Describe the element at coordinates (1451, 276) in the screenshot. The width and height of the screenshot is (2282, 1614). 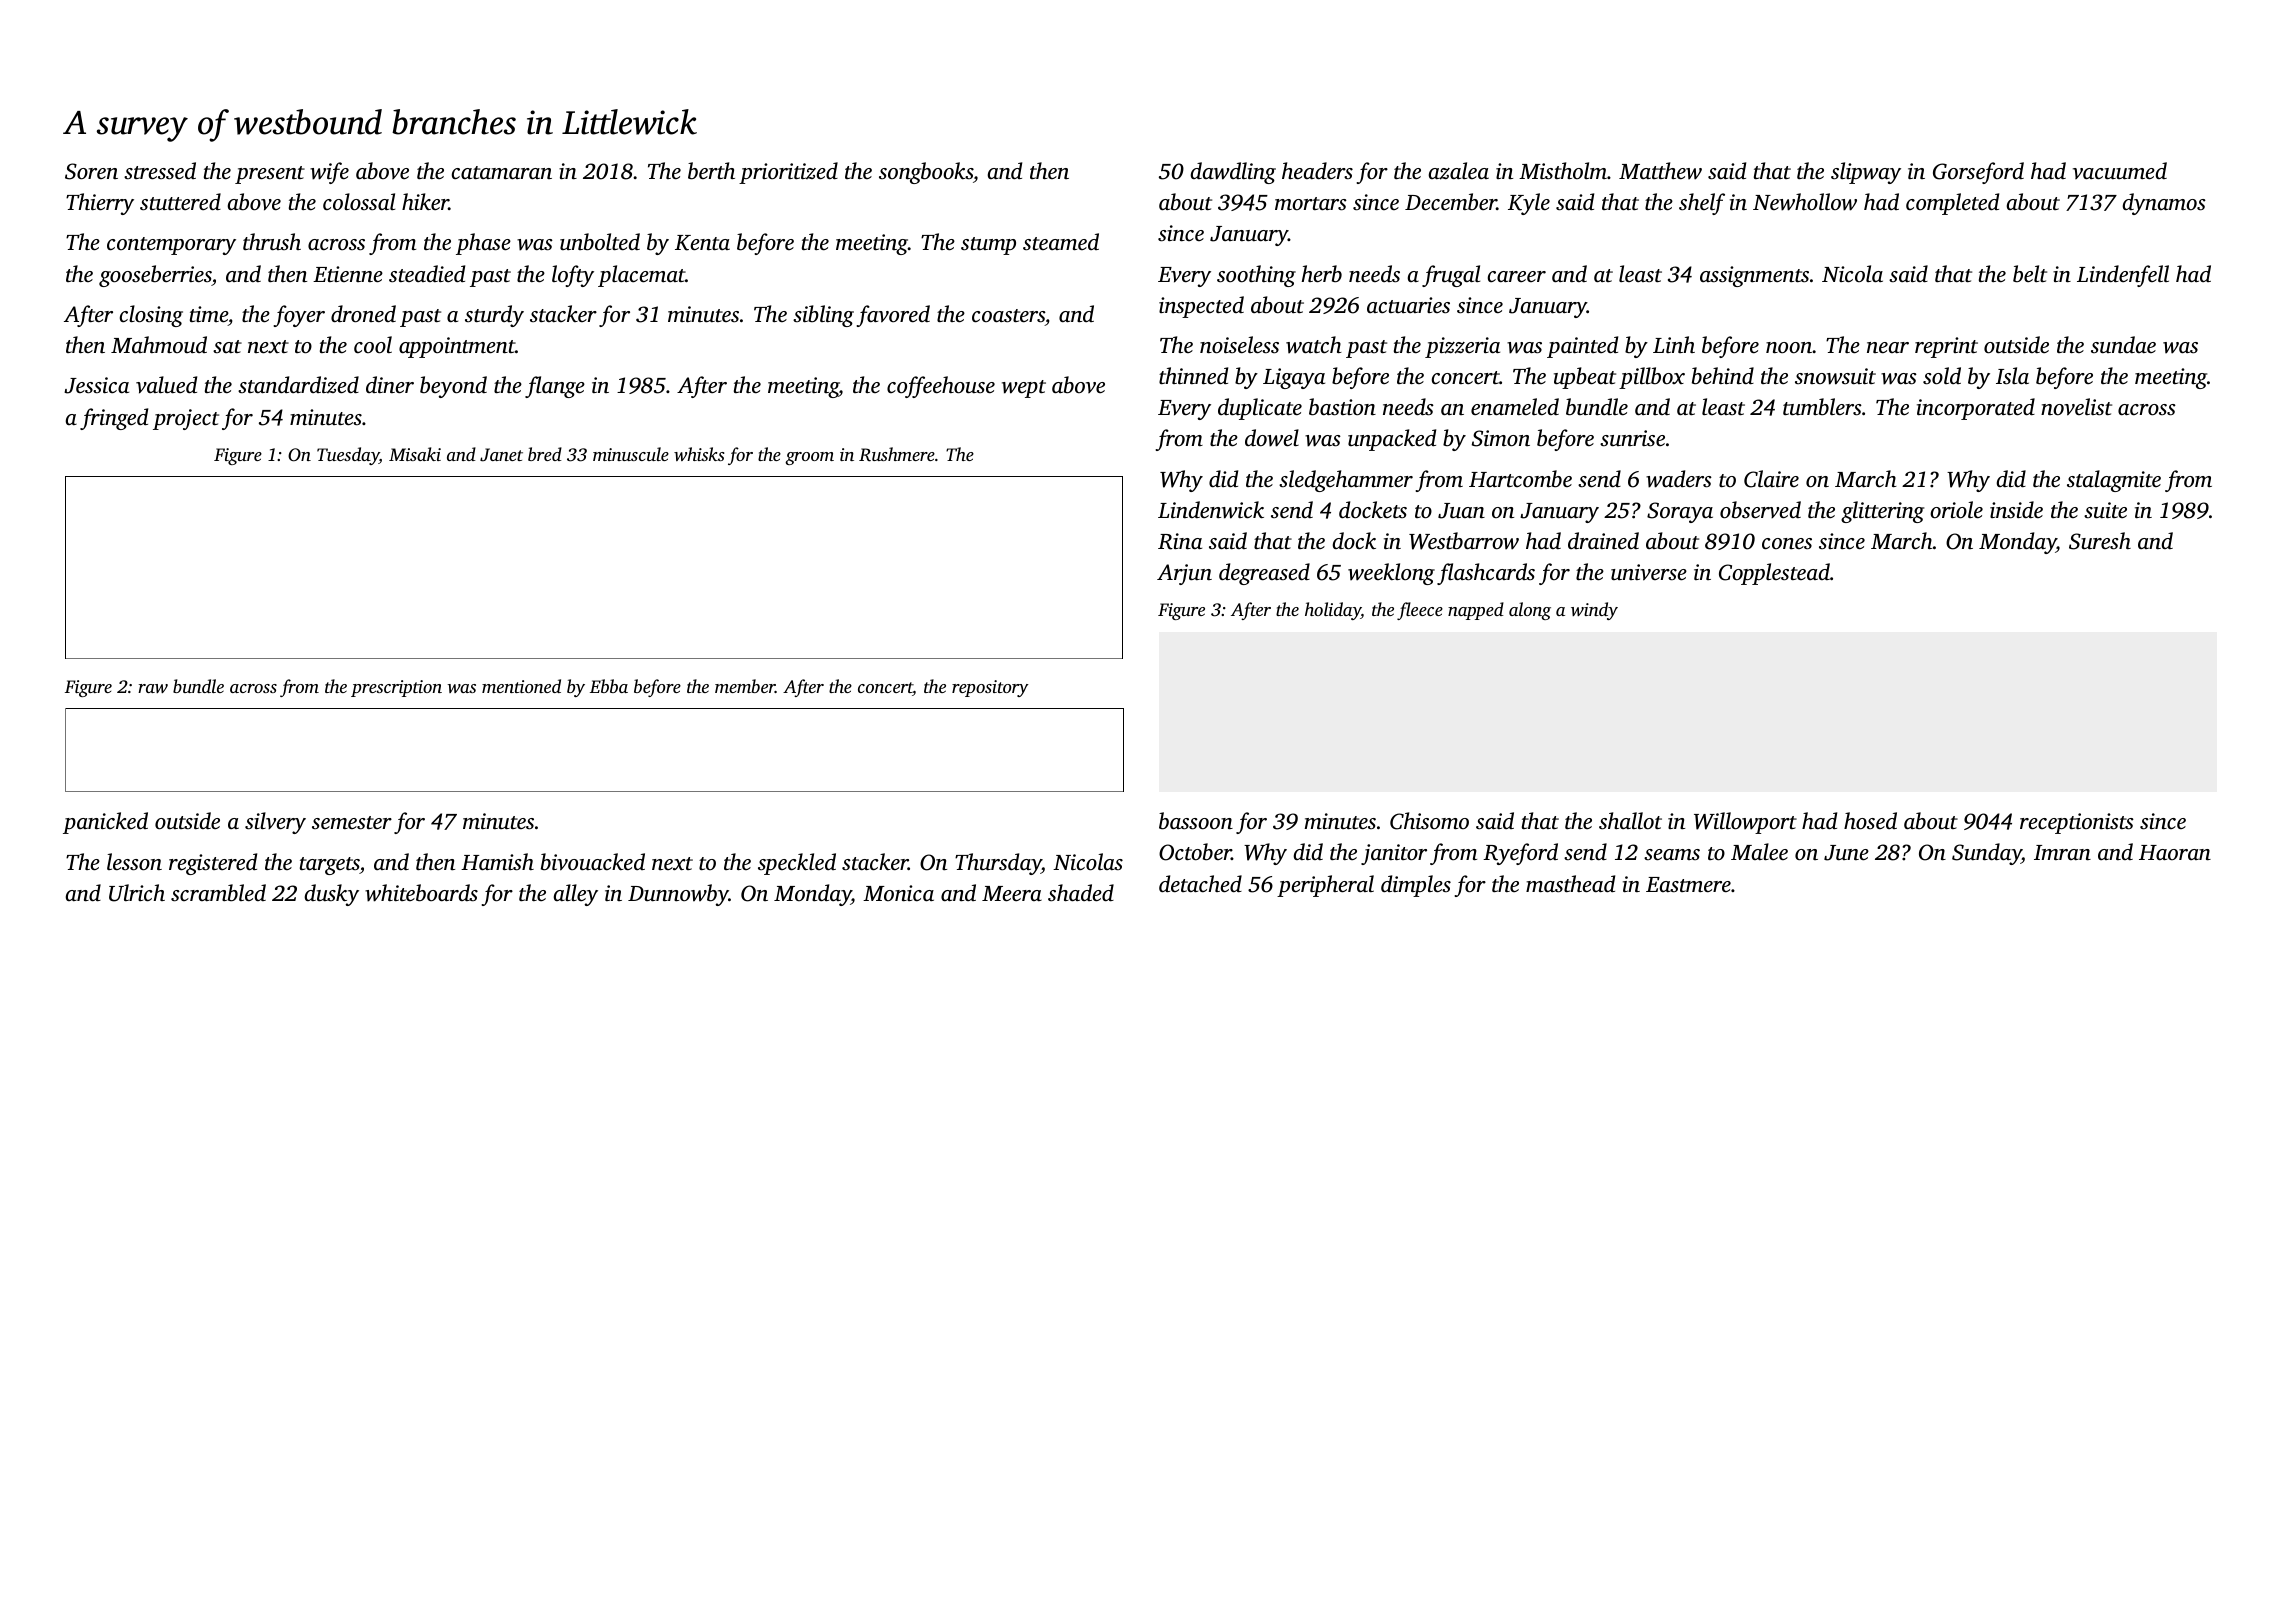
I see `frugal` at that location.
